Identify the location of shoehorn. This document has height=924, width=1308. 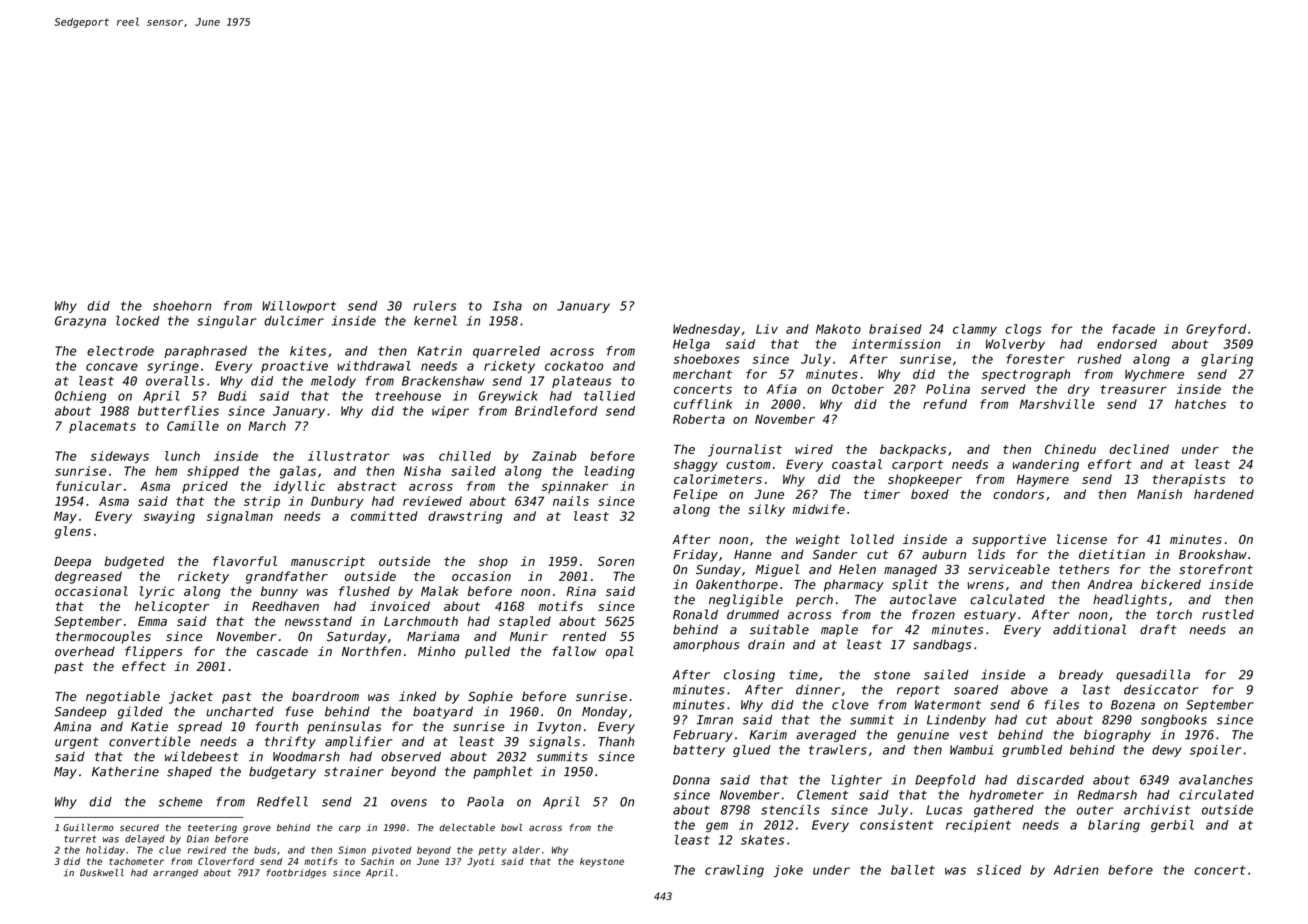
(182, 306).
